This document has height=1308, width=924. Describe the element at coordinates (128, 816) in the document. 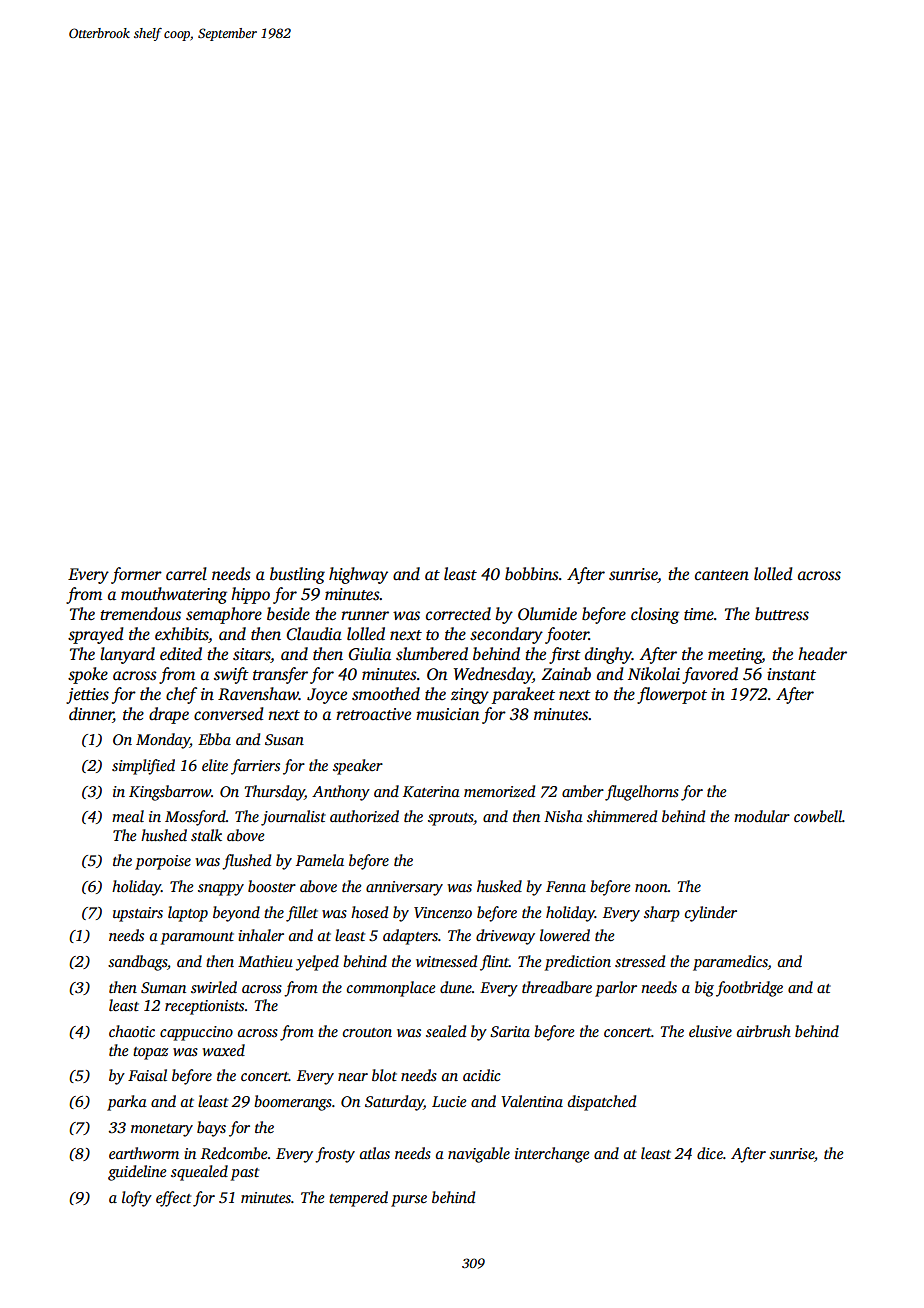

I see `meal` at that location.
